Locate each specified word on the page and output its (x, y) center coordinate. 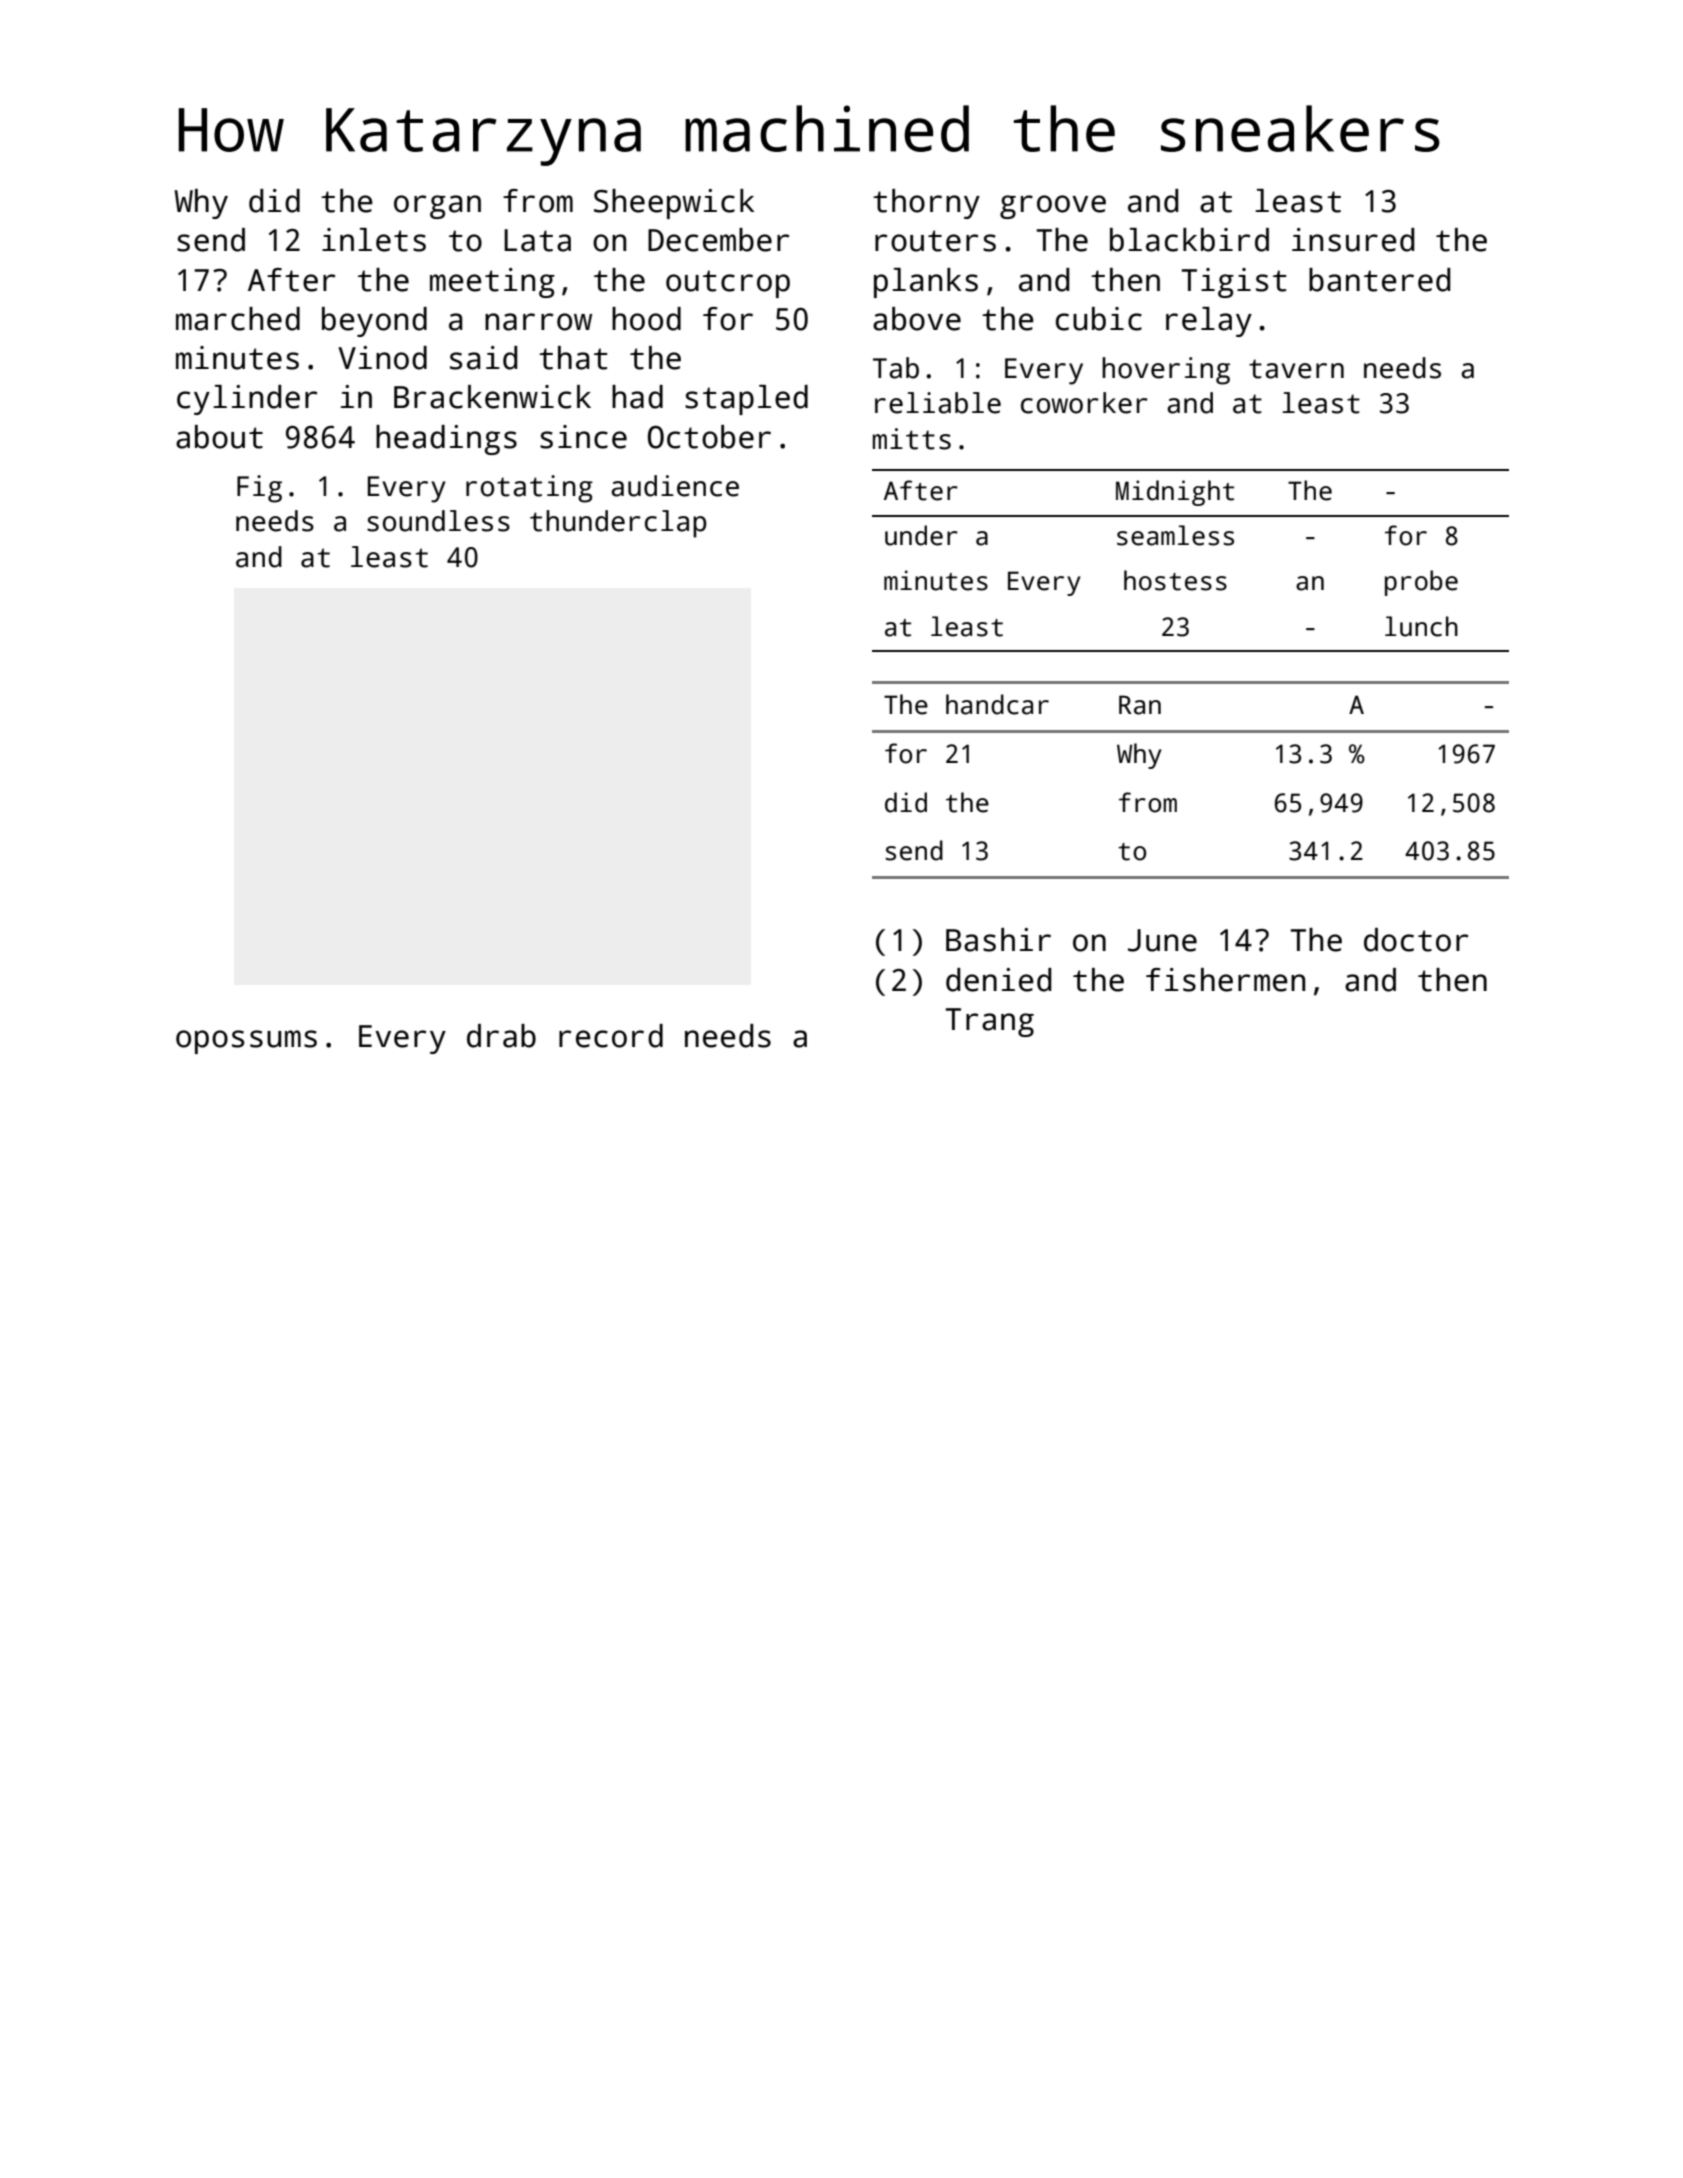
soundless (438, 521)
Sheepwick (674, 204)
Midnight (1175, 493)
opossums (246, 1042)
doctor (1416, 940)
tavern (1296, 369)
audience (675, 486)
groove (1053, 207)
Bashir (998, 940)
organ (437, 207)
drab (501, 1036)
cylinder (247, 400)
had (637, 397)
